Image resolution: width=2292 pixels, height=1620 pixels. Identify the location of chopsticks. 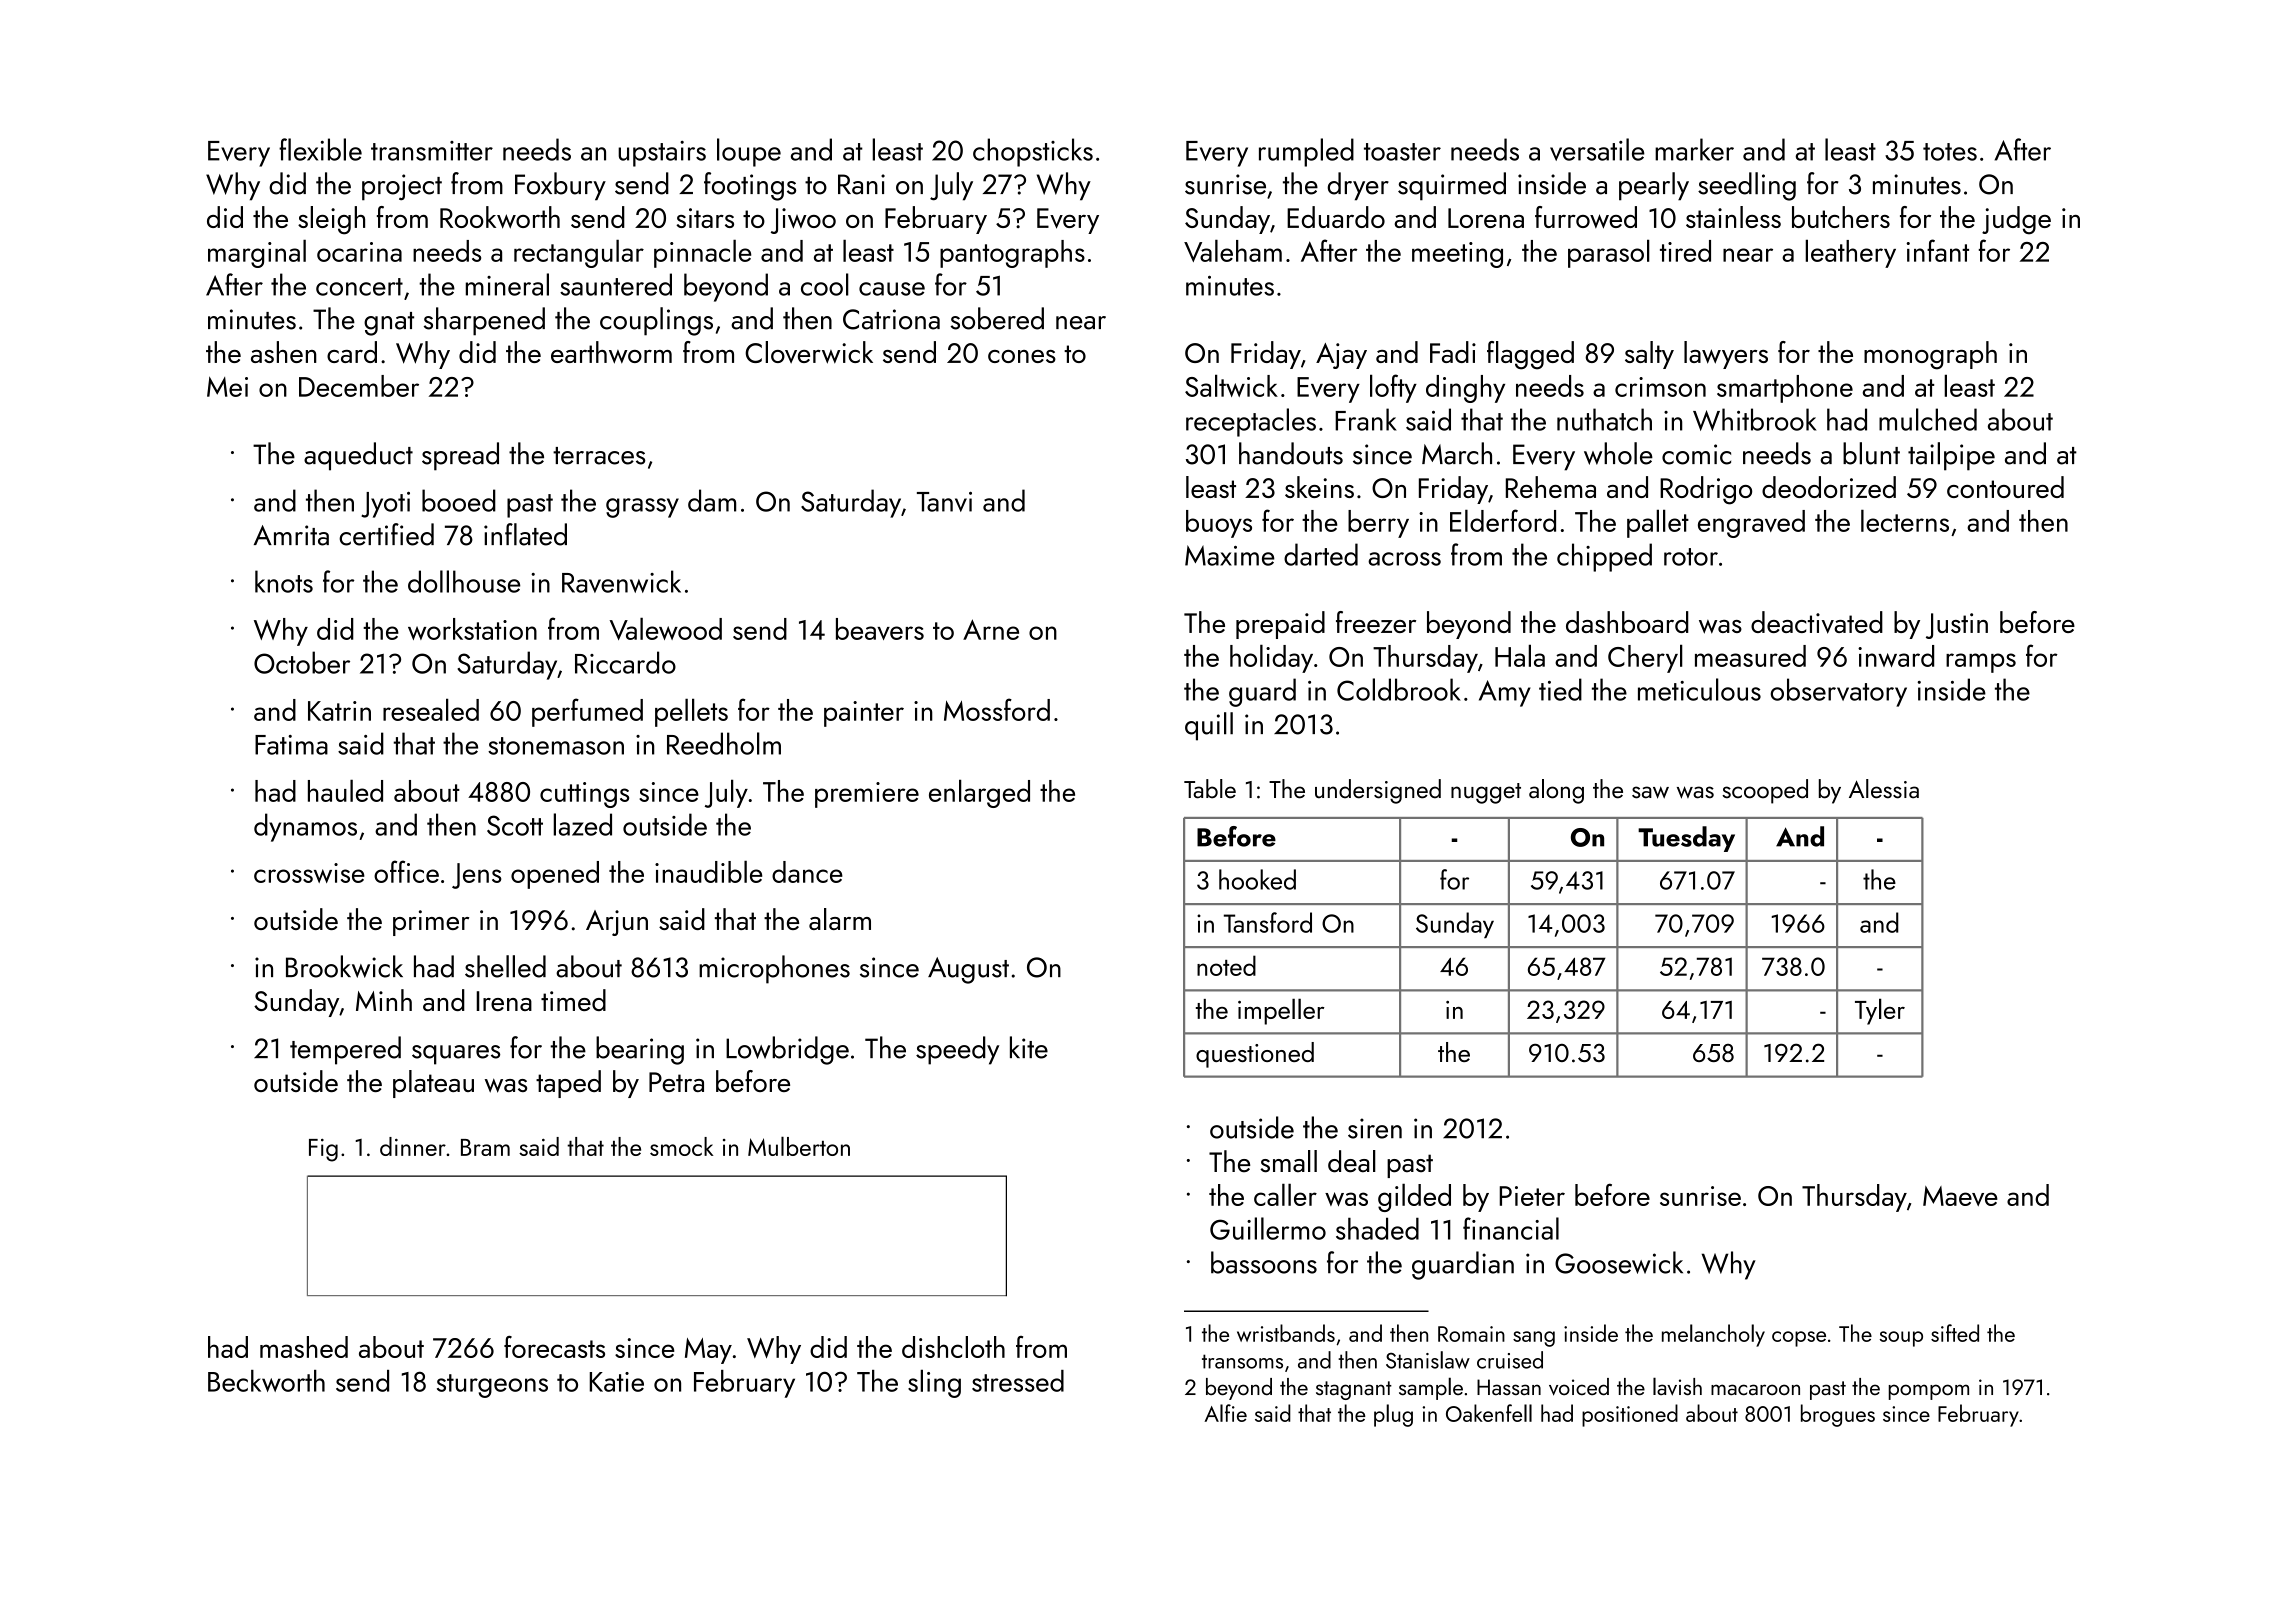
(1033, 152).
